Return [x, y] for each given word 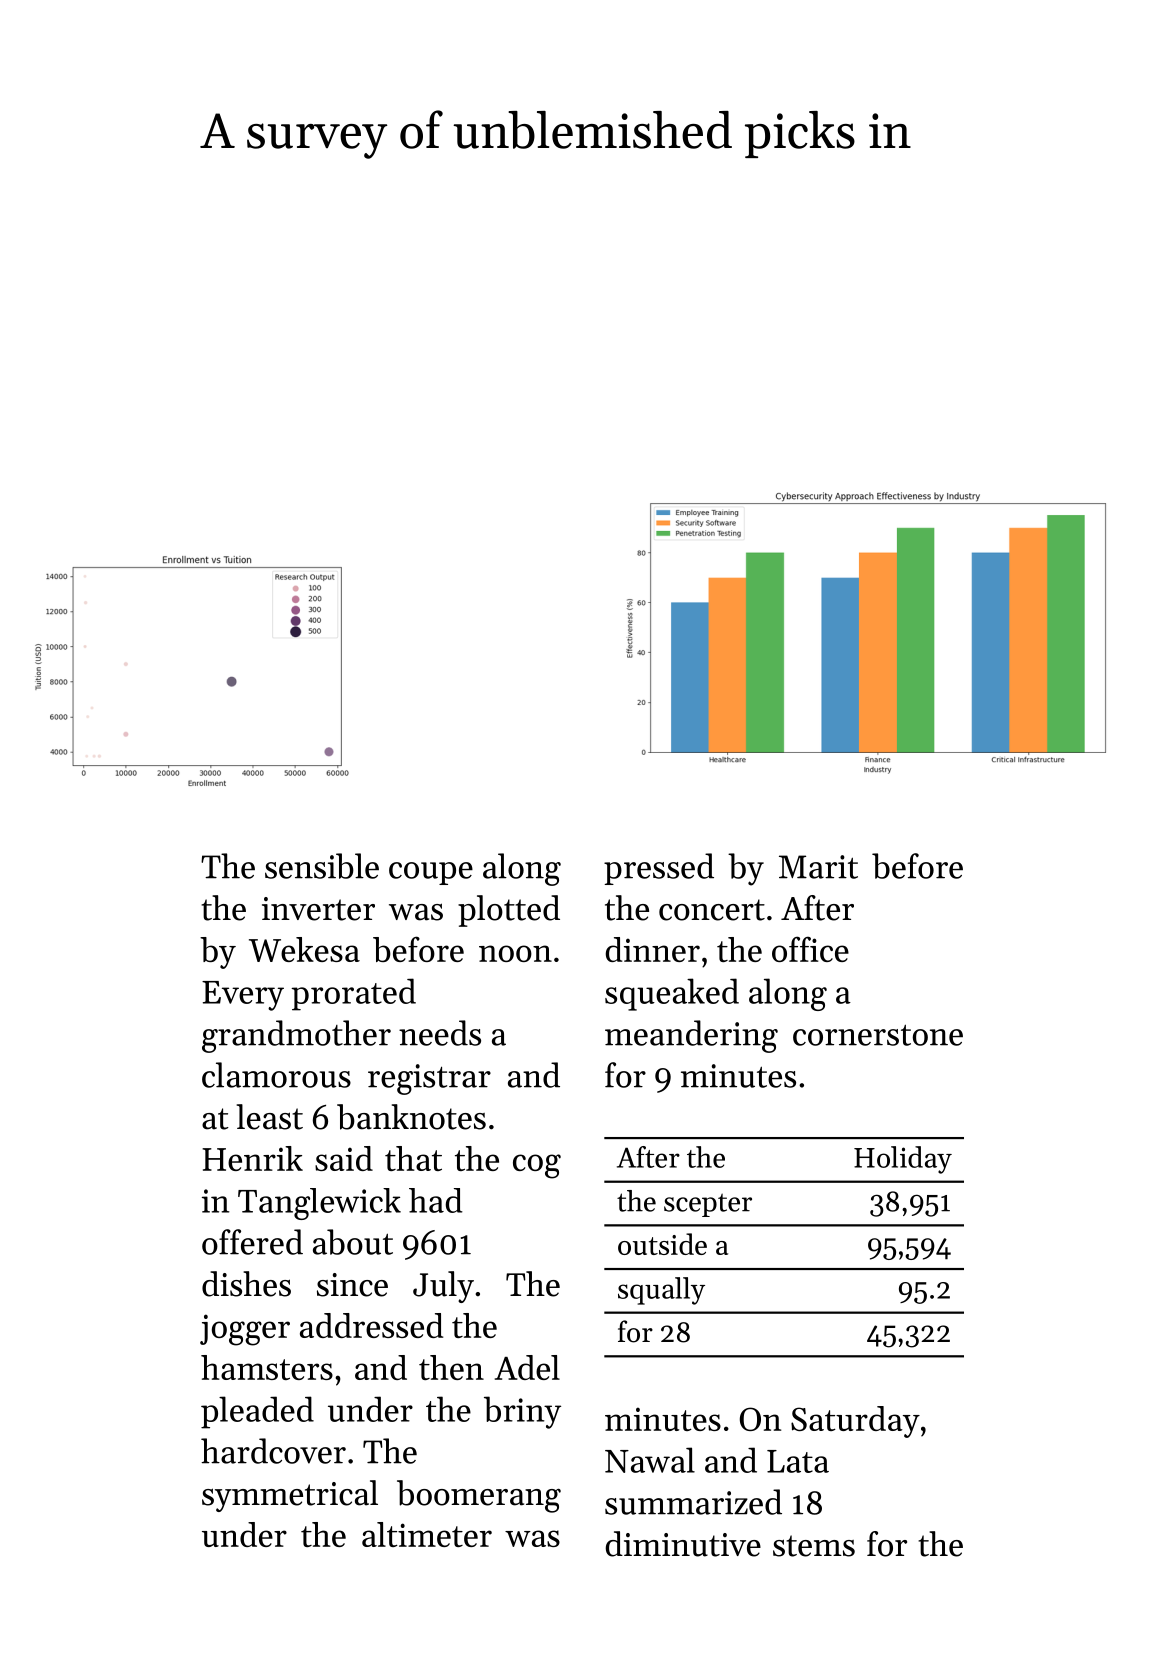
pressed [659, 869]
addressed [371, 1325]
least [270, 1117]
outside [662, 1244]
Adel [527, 1367]
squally [661, 1291]
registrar [429, 1079]
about [353, 1242]
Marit [818, 867]
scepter [708, 1205]
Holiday [903, 1160]
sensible [322, 866]
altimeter [427, 1534]
